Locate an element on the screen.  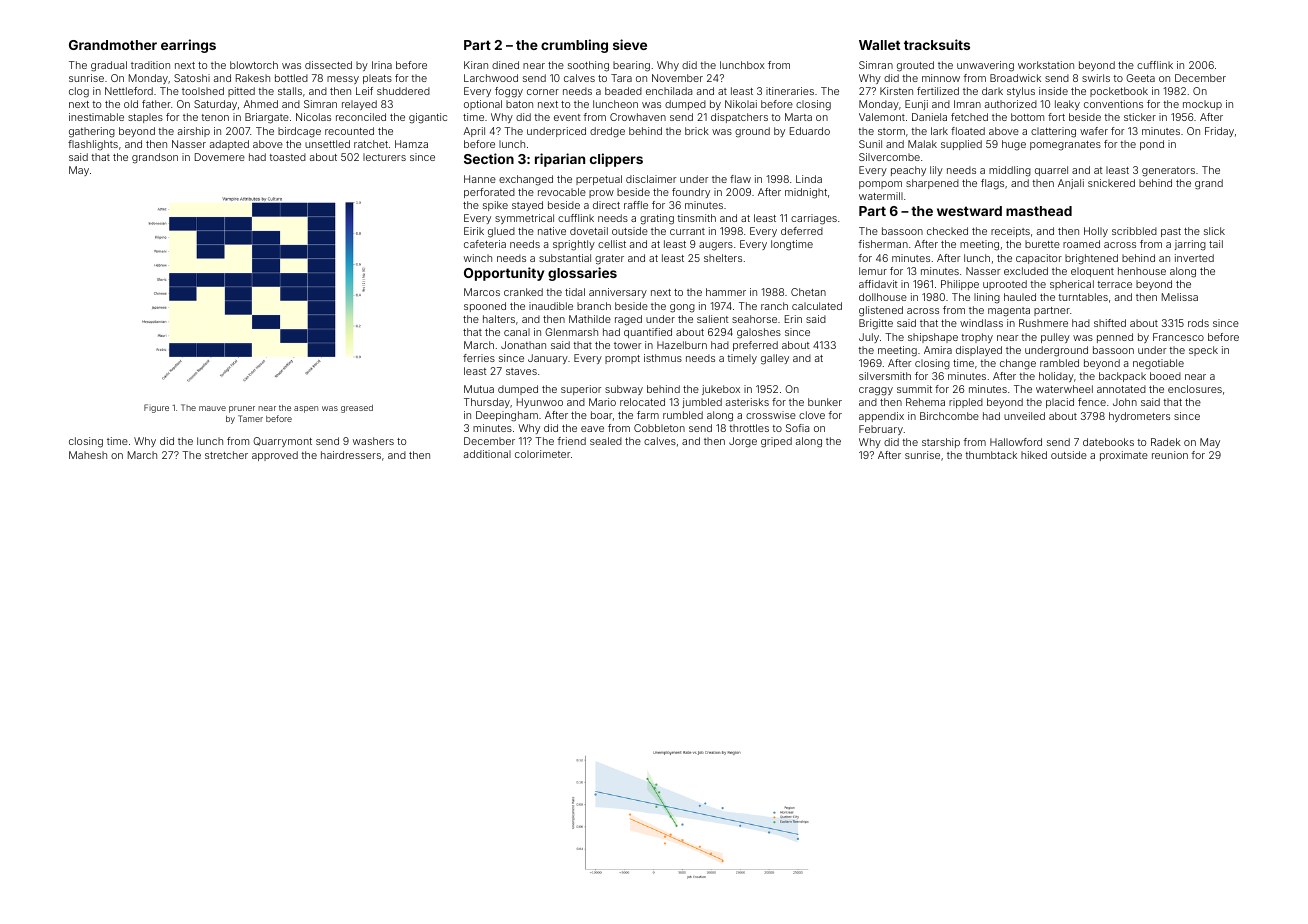
huge is located at coordinates (1014, 145).
